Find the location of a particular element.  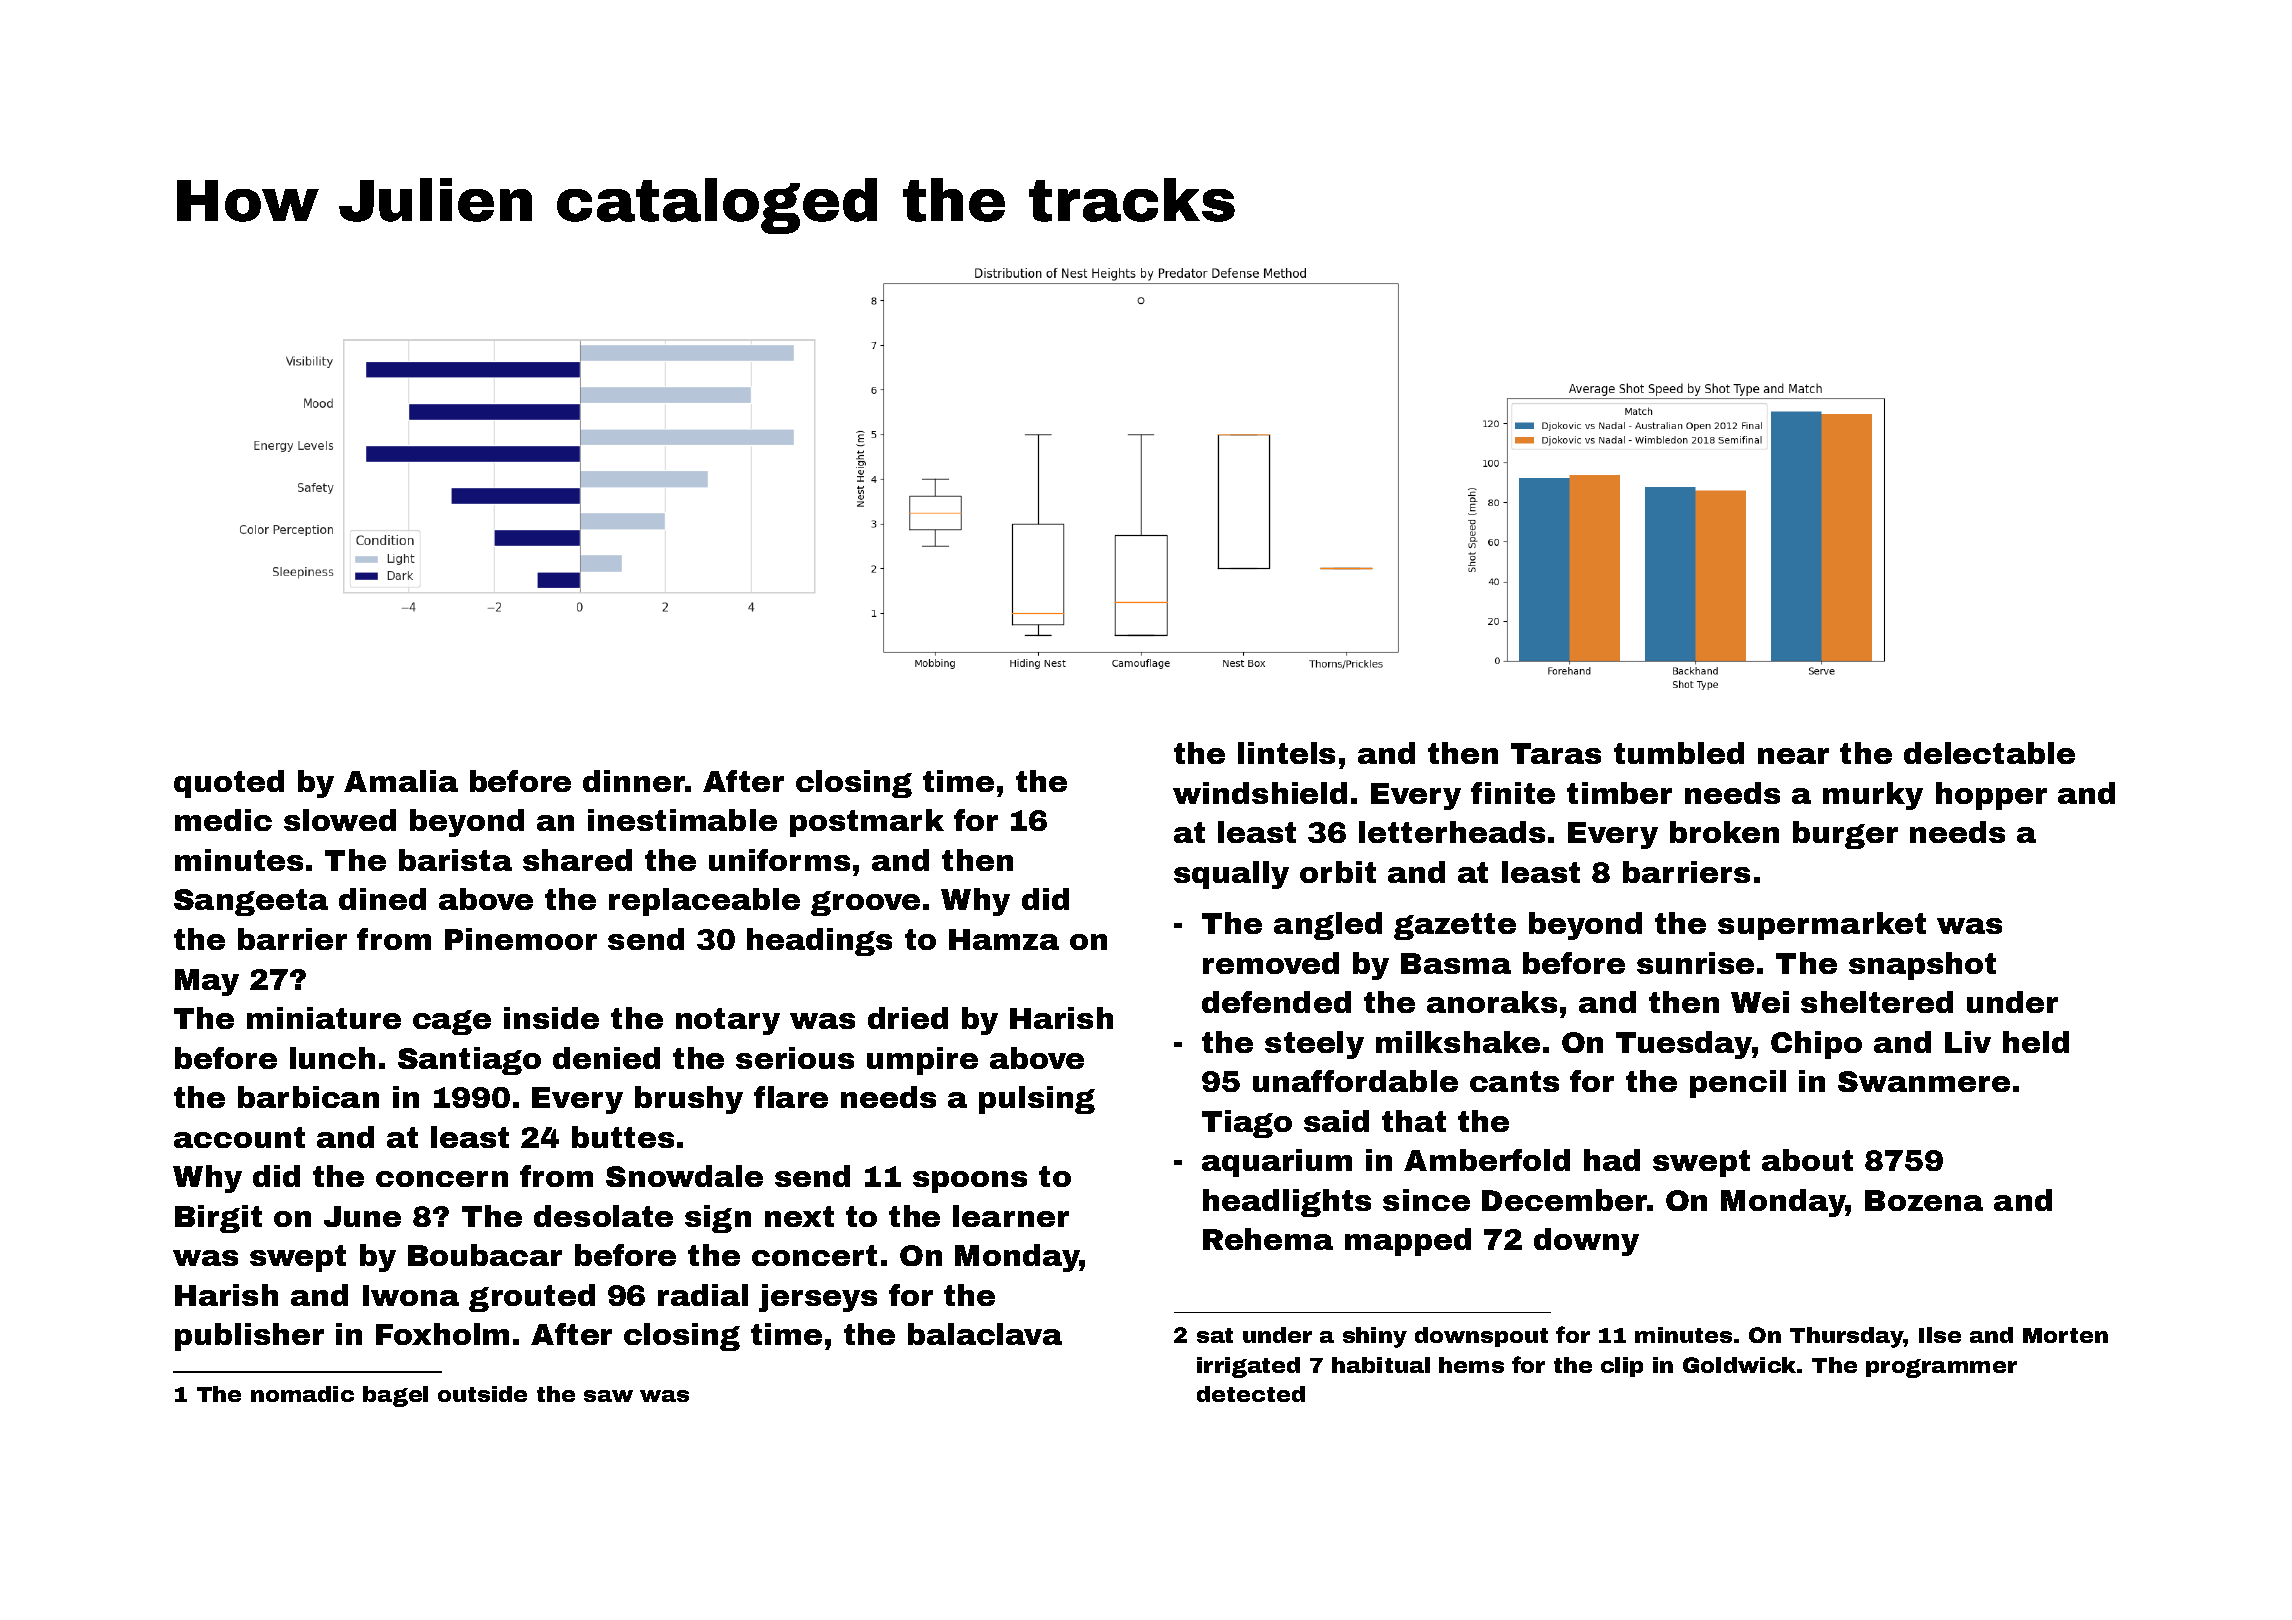

supermarket is located at coordinates (1822, 926).
